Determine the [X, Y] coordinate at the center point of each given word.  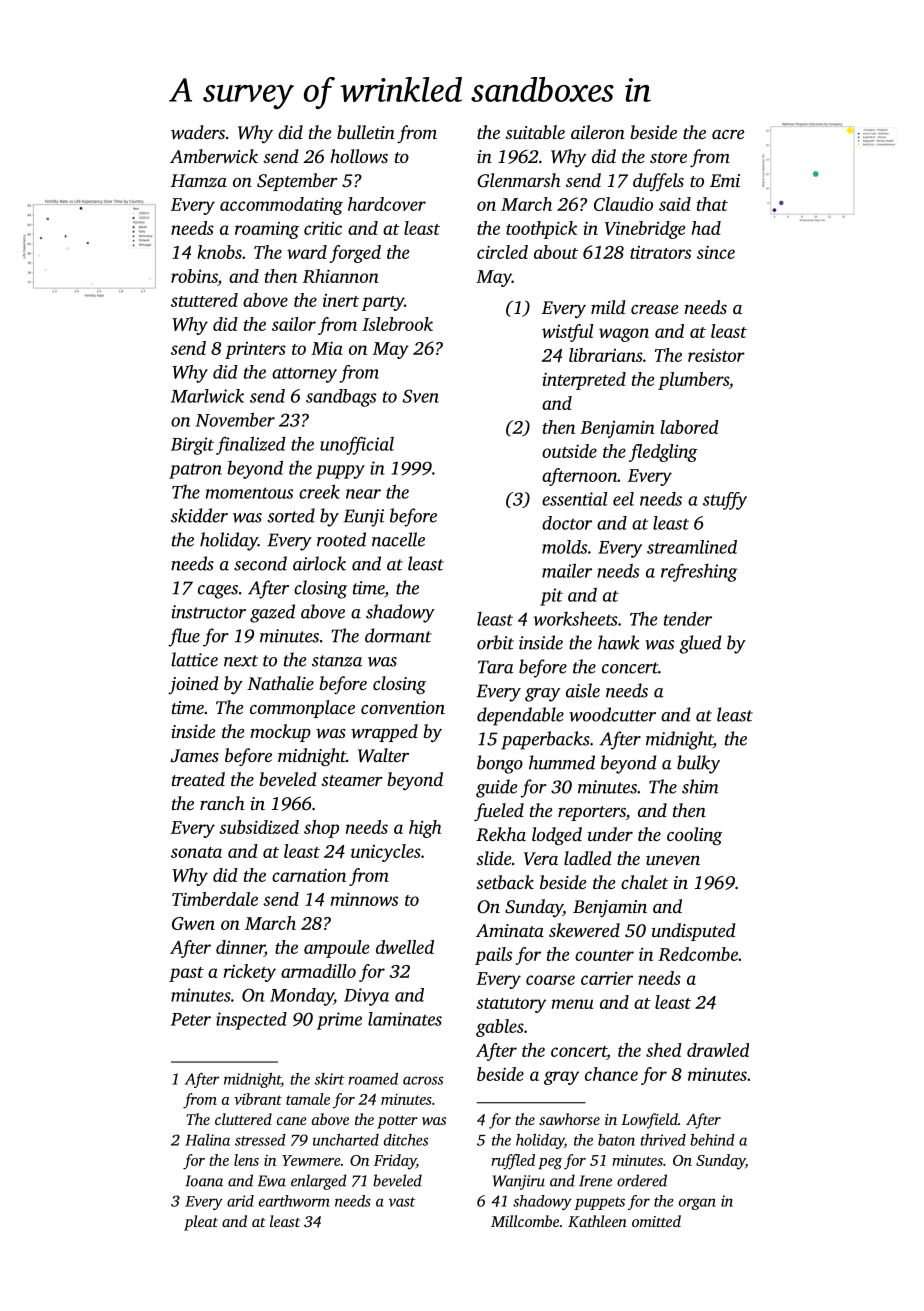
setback [505, 882]
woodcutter [612, 714]
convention [403, 707]
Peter [191, 1019]
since [716, 252]
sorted [291, 515]
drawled [718, 1050]
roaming [267, 230]
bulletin [366, 132]
